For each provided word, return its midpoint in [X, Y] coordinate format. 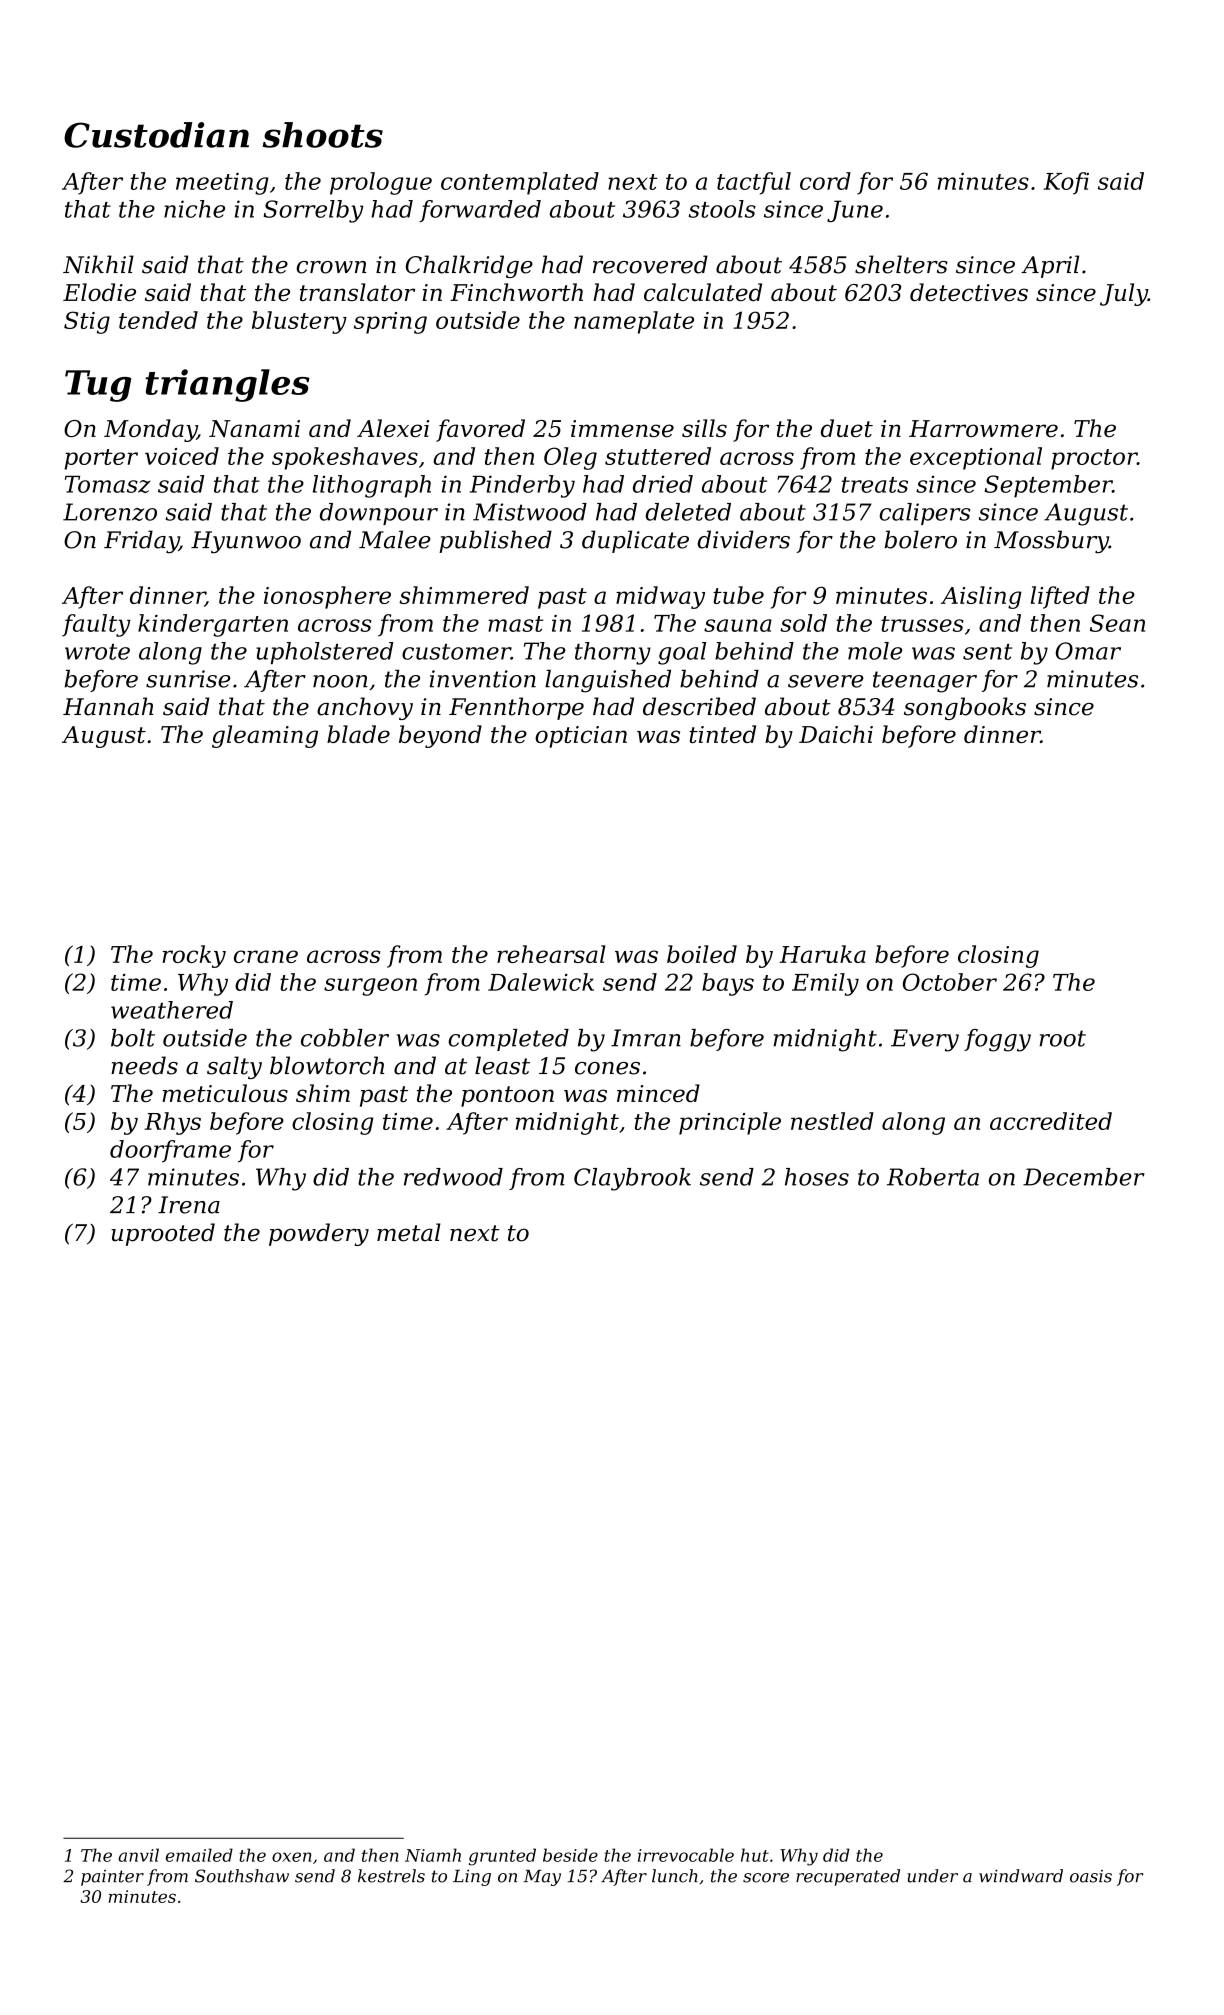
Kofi [1066, 183]
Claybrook [632, 1179]
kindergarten [213, 625]
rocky [194, 956]
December [1084, 1177]
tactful [754, 183]
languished [608, 681]
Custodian [156, 135]
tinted [722, 734]
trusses [922, 624]
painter [112, 1878]
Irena [189, 1205]
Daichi [836, 734]
